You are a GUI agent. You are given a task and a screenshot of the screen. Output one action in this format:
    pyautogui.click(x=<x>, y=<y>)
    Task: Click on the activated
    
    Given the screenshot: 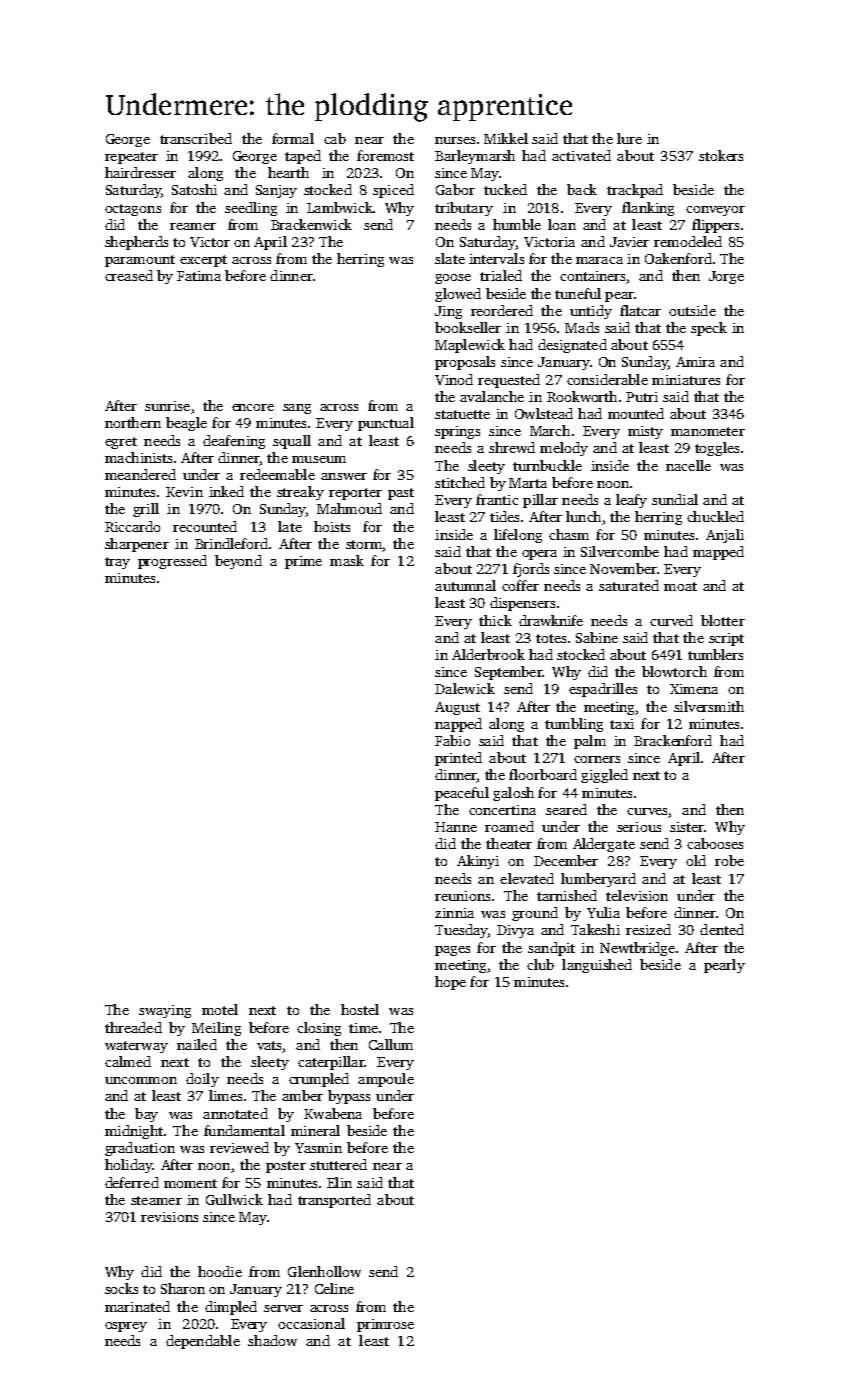 What is the action you would take?
    pyautogui.click(x=581, y=155)
